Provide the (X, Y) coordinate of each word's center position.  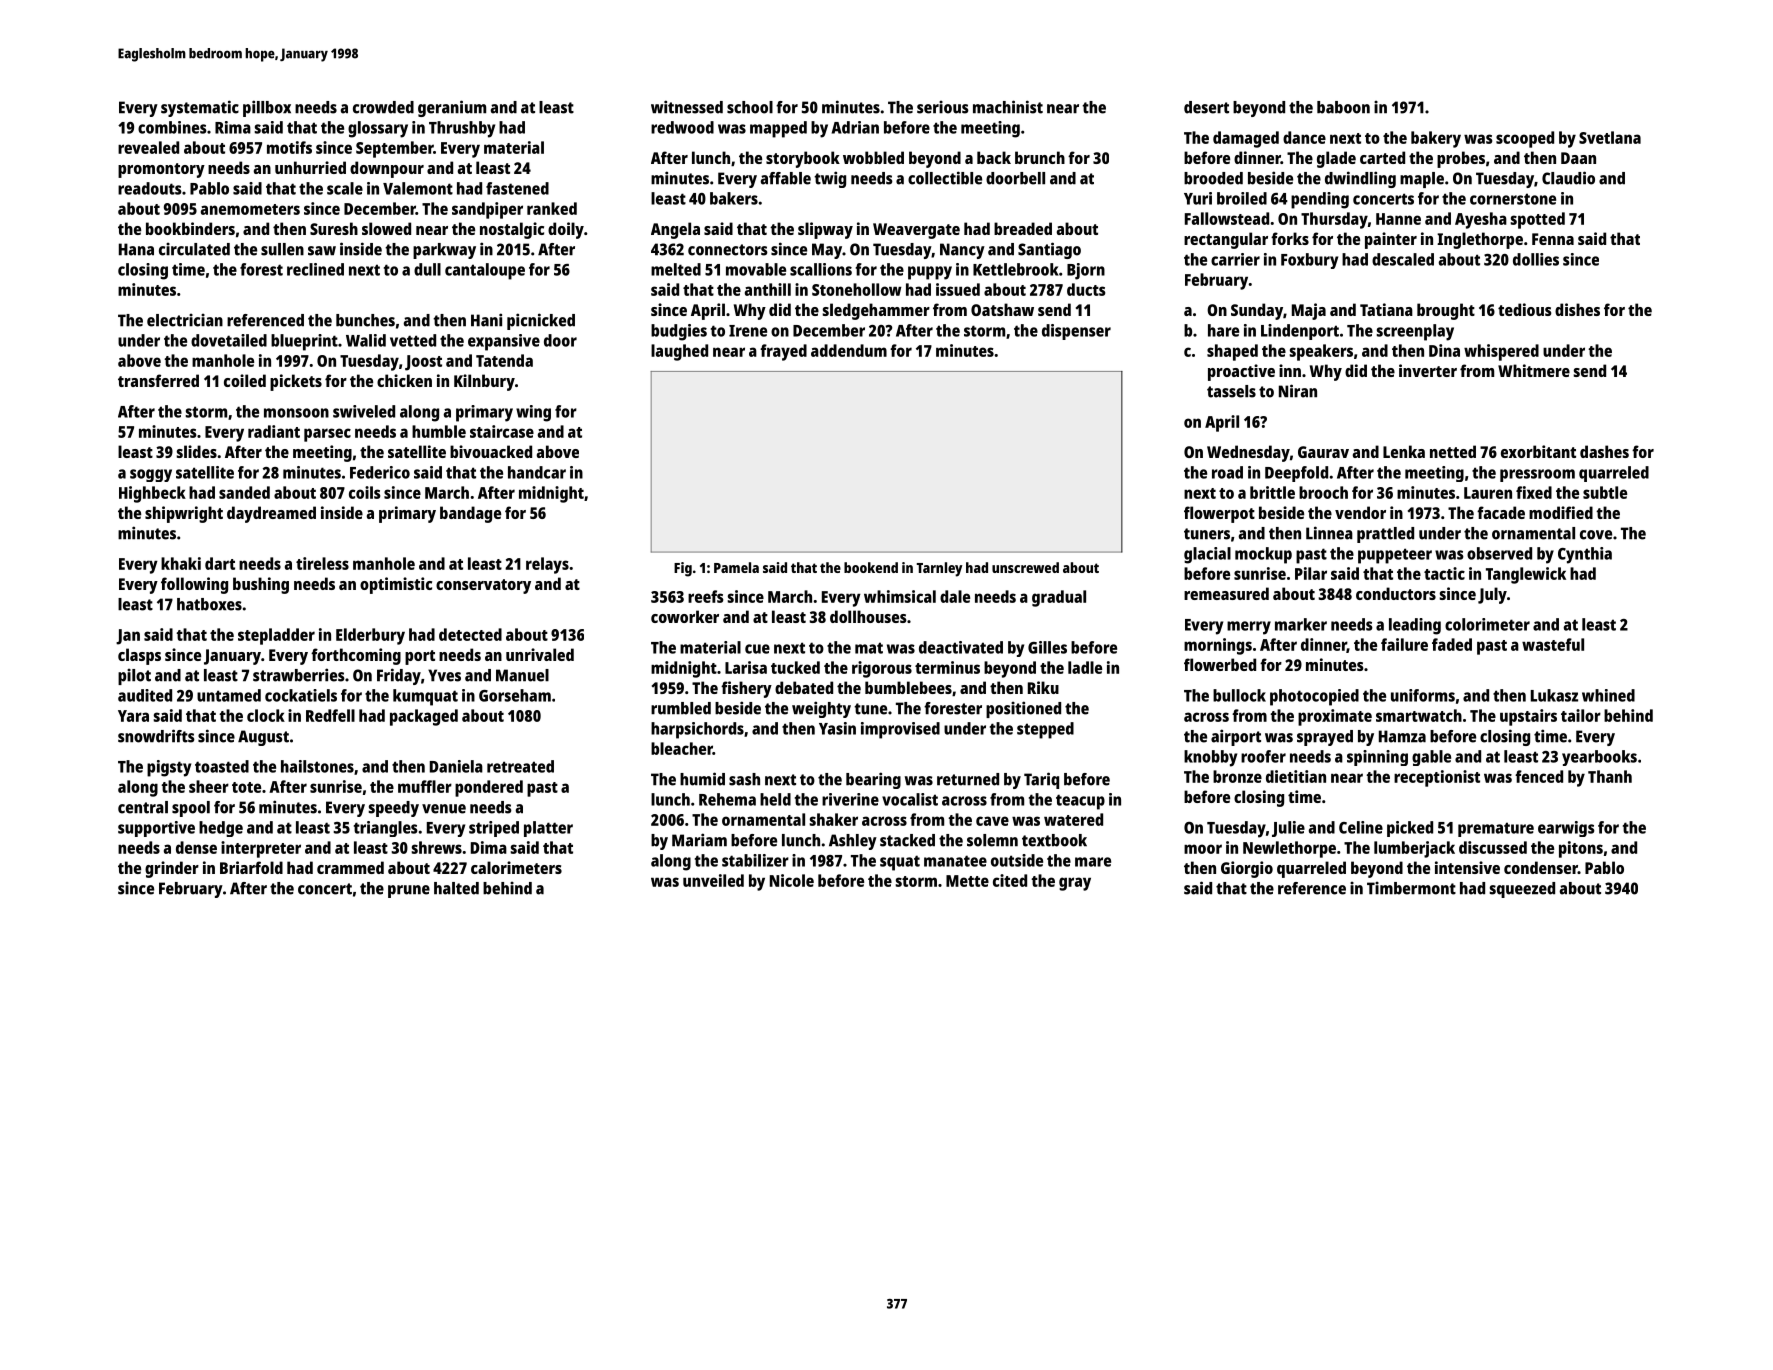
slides (196, 451)
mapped (778, 129)
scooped (1525, 139)
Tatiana (1386, 309)
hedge (221, 829)
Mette (967, 881)
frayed (783, 352)
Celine (1361, 827)
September (395, 149)
